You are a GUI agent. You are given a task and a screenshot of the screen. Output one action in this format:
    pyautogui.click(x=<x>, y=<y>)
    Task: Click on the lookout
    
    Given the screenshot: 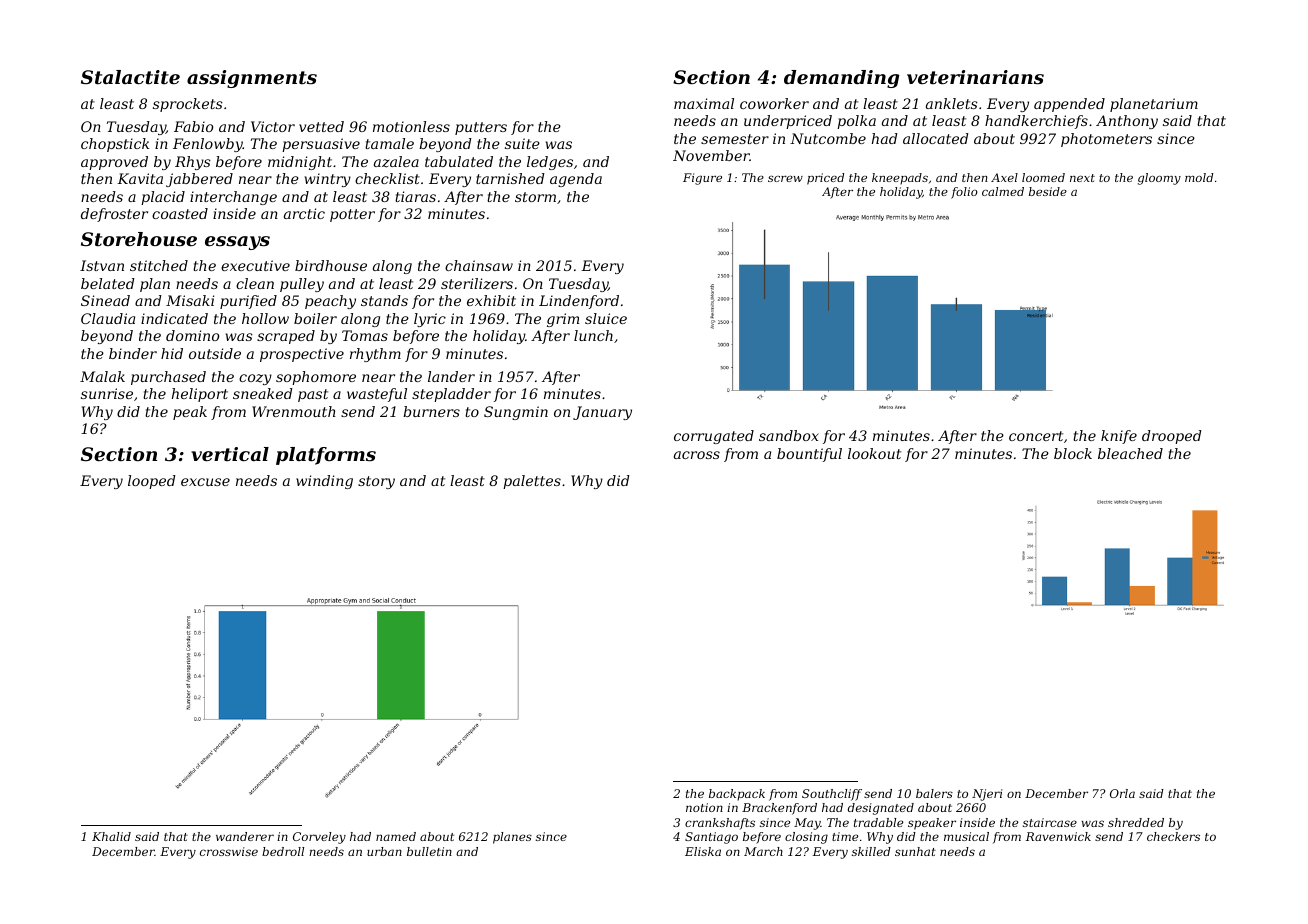 What is the action you would take?
    pyautogui.click(x=874, y=453)
